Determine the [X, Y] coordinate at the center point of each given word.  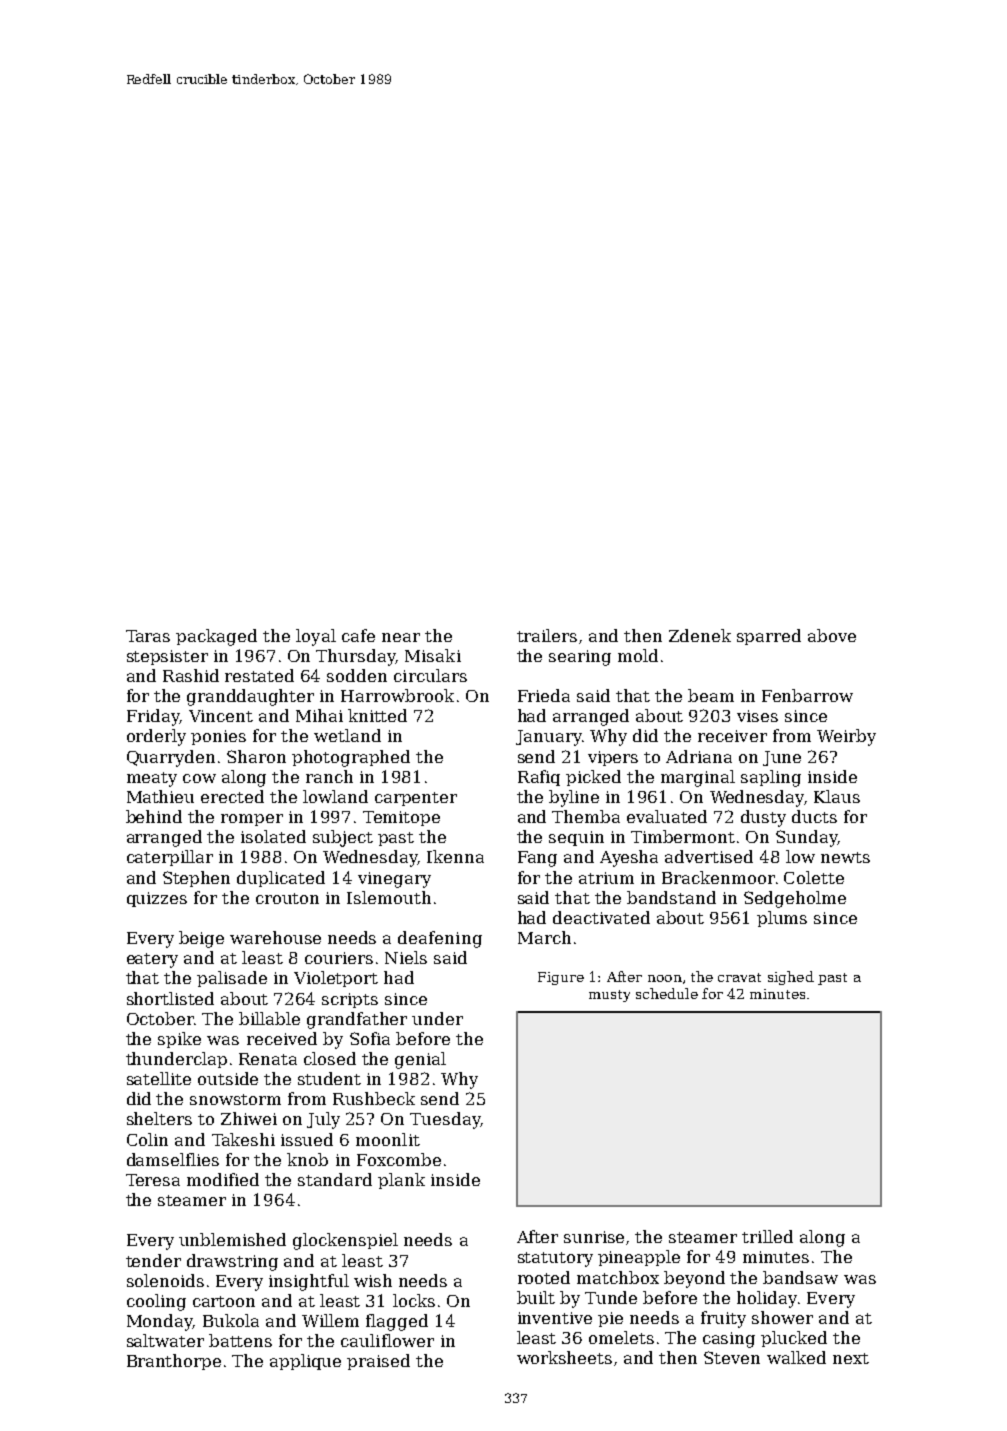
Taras [148, 636]
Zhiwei [249, 1118]
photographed [351, 758]
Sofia [370, 1038]
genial [420, 1060]
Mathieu [160, 796]
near [401, 637]
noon [665, 978]
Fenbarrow [807, 695]
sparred [769, 637]
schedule [667, 993]
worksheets [564, 1357]
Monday [159, 1322]
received [282, 1038]
